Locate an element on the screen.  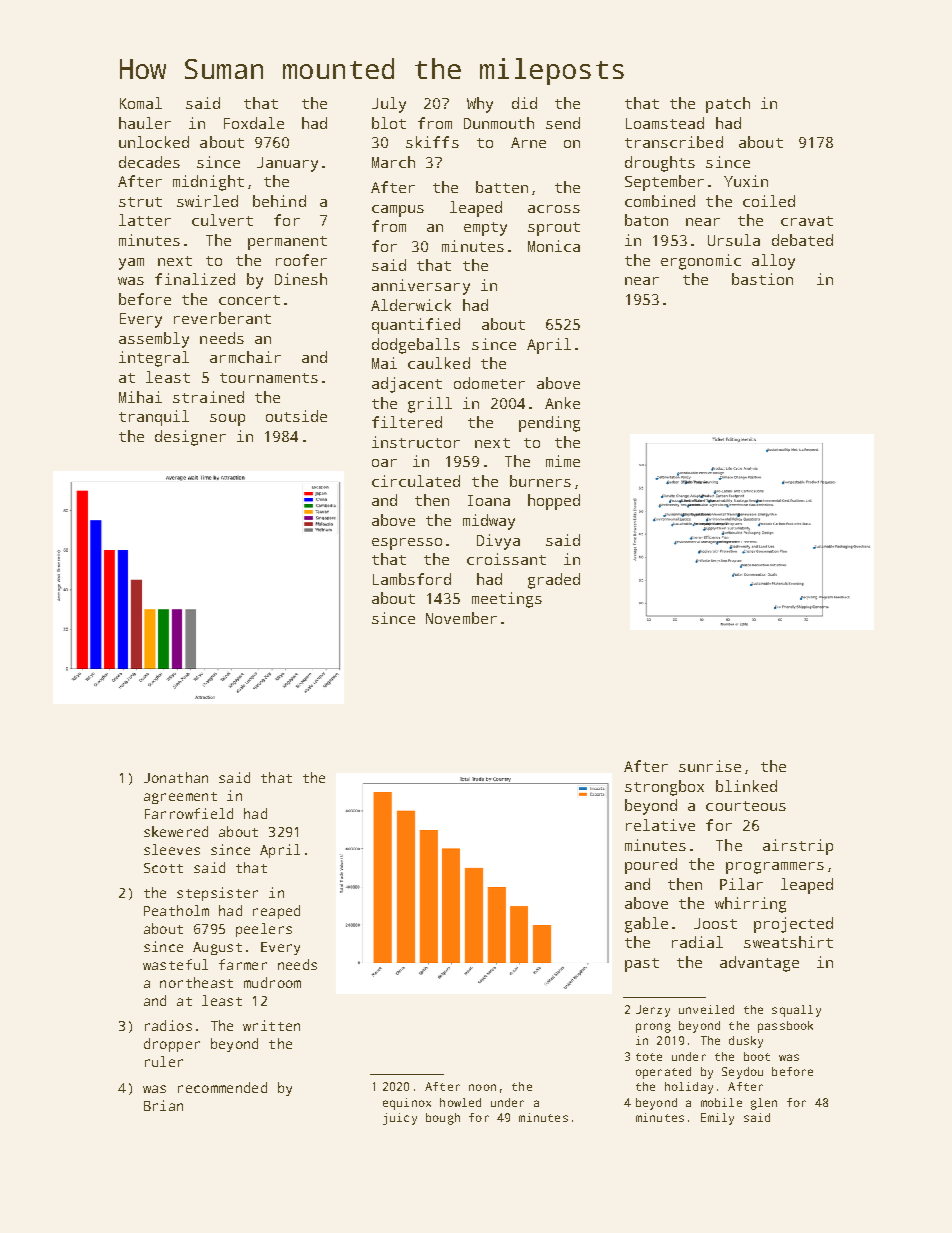
campus is located at coordinates (398, 211).
